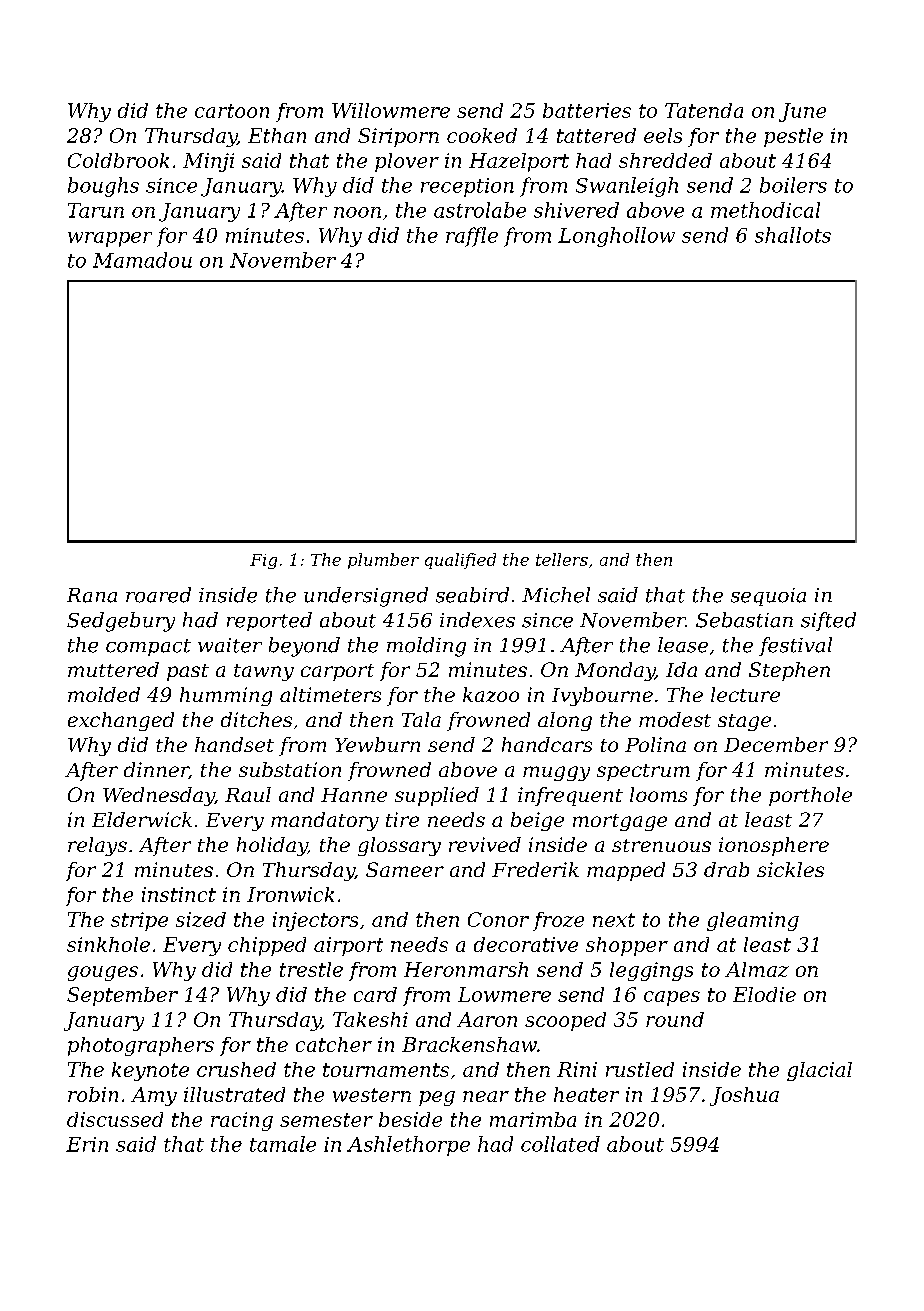 The height and width of the screenshot is (1311, 924). I want to click on indexes, so click(477, 620).
